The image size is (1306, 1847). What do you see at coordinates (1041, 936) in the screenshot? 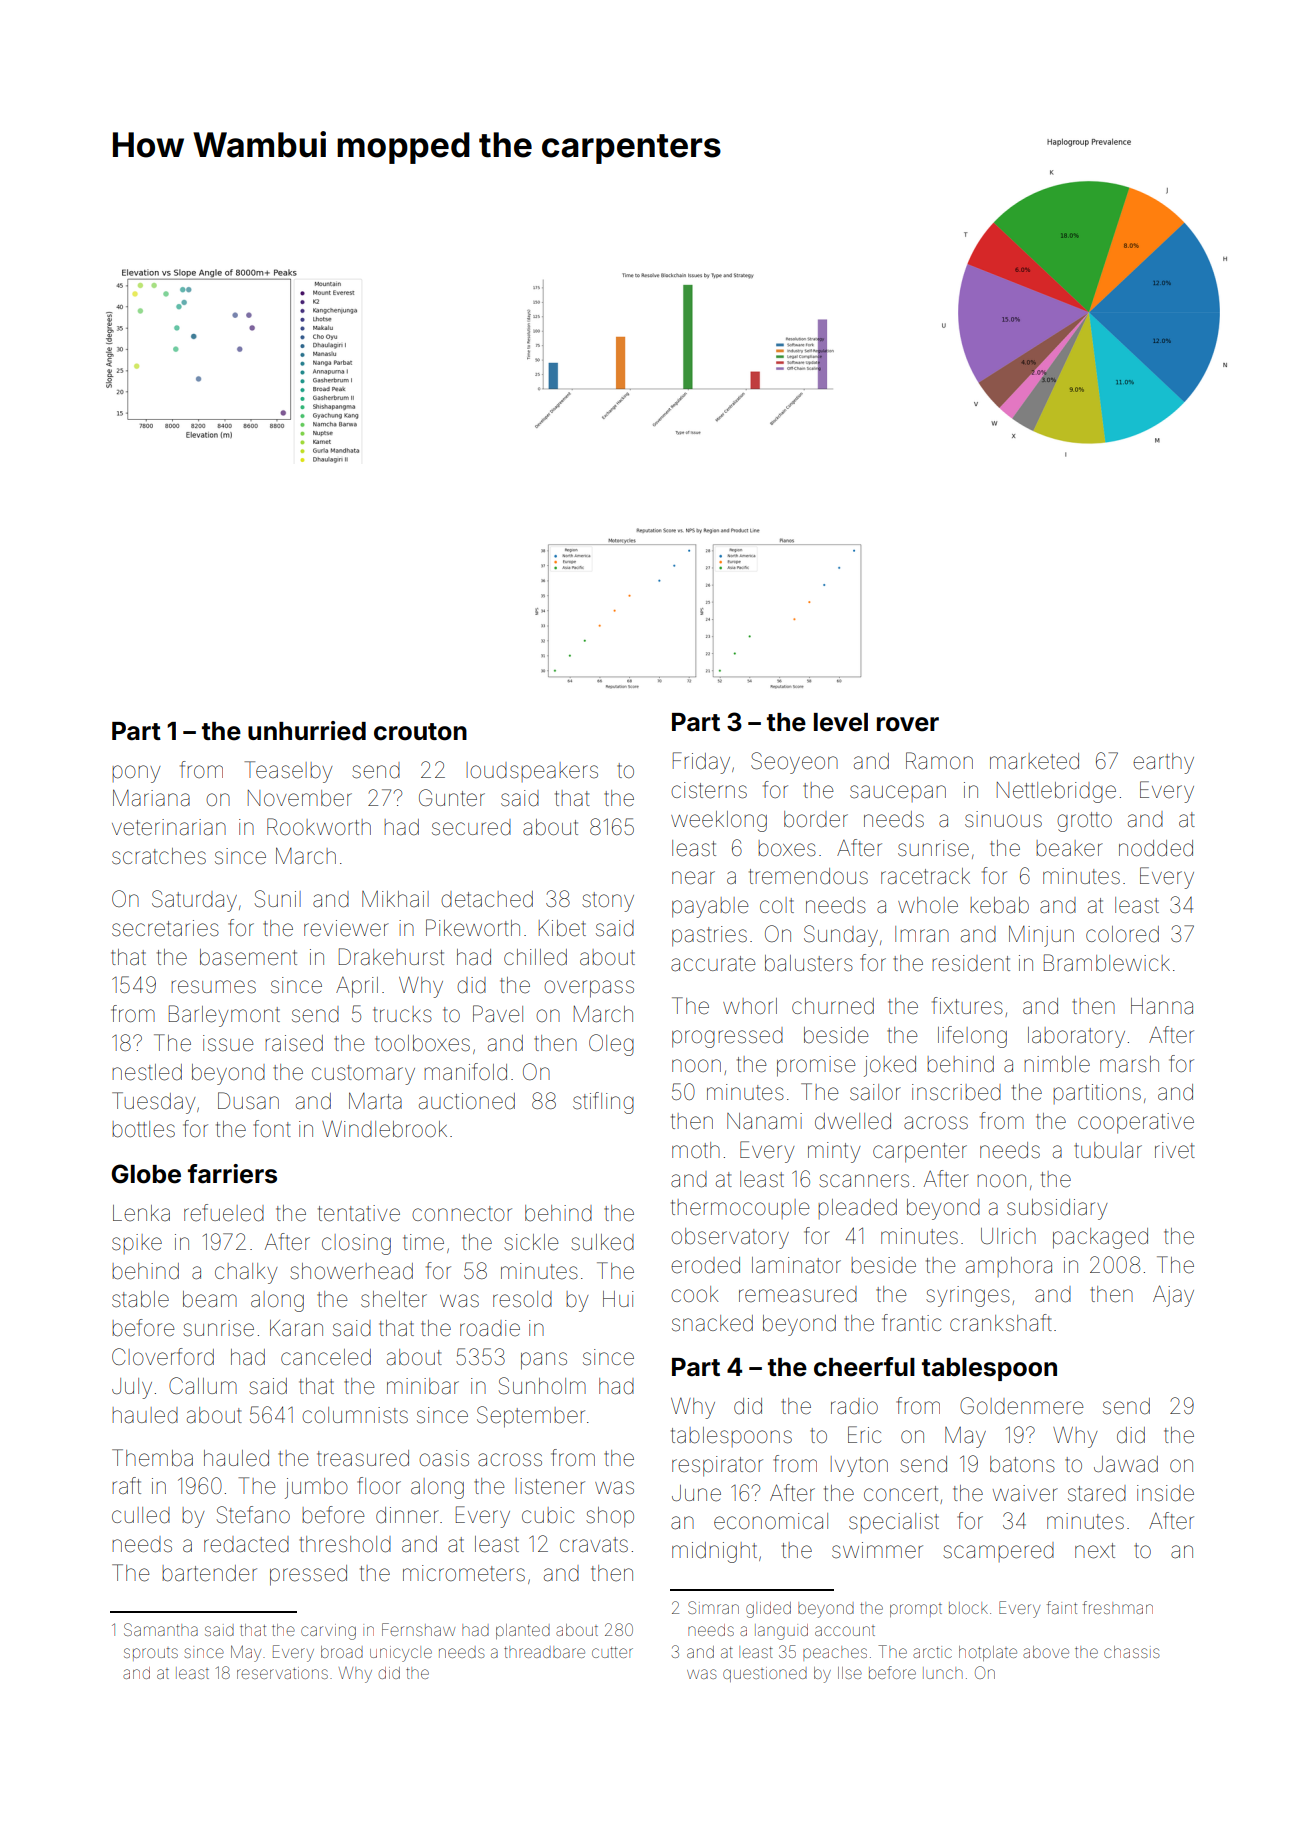
I see `Minjun` at bounding box center [1041, 936].
